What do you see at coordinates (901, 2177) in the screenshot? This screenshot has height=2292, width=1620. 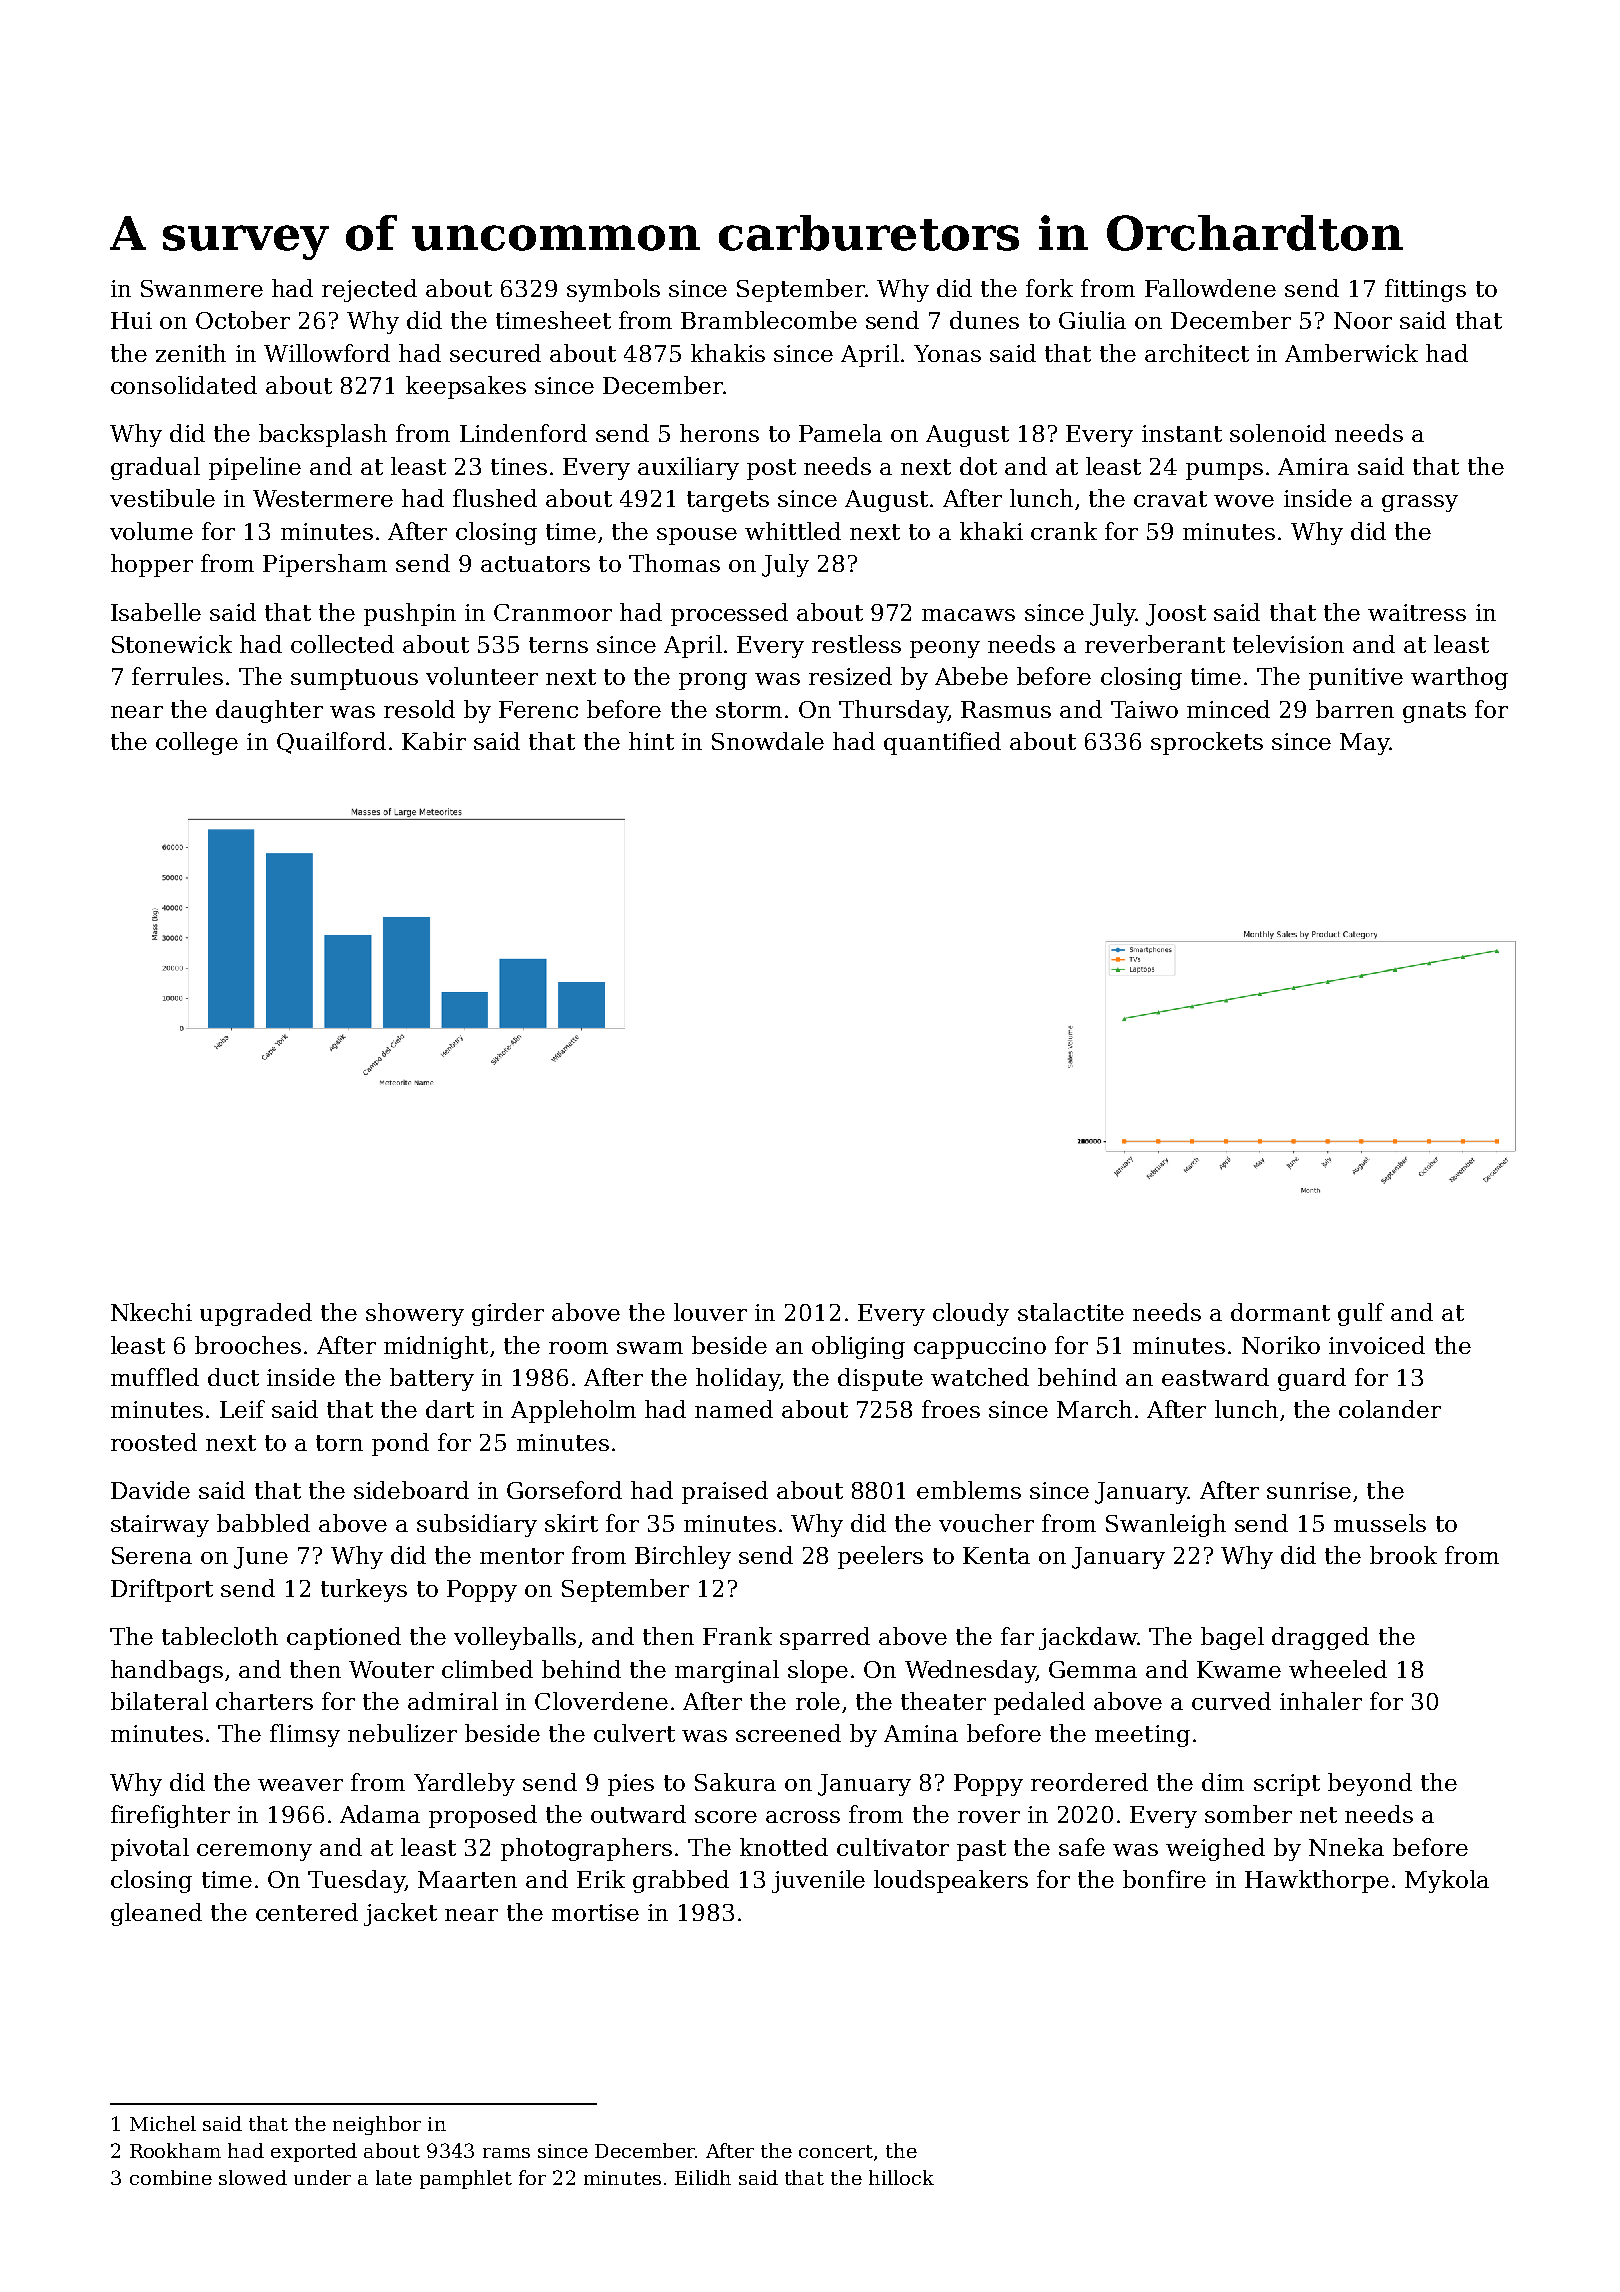 I see `hillock` at bounding box center [901, 2177].
